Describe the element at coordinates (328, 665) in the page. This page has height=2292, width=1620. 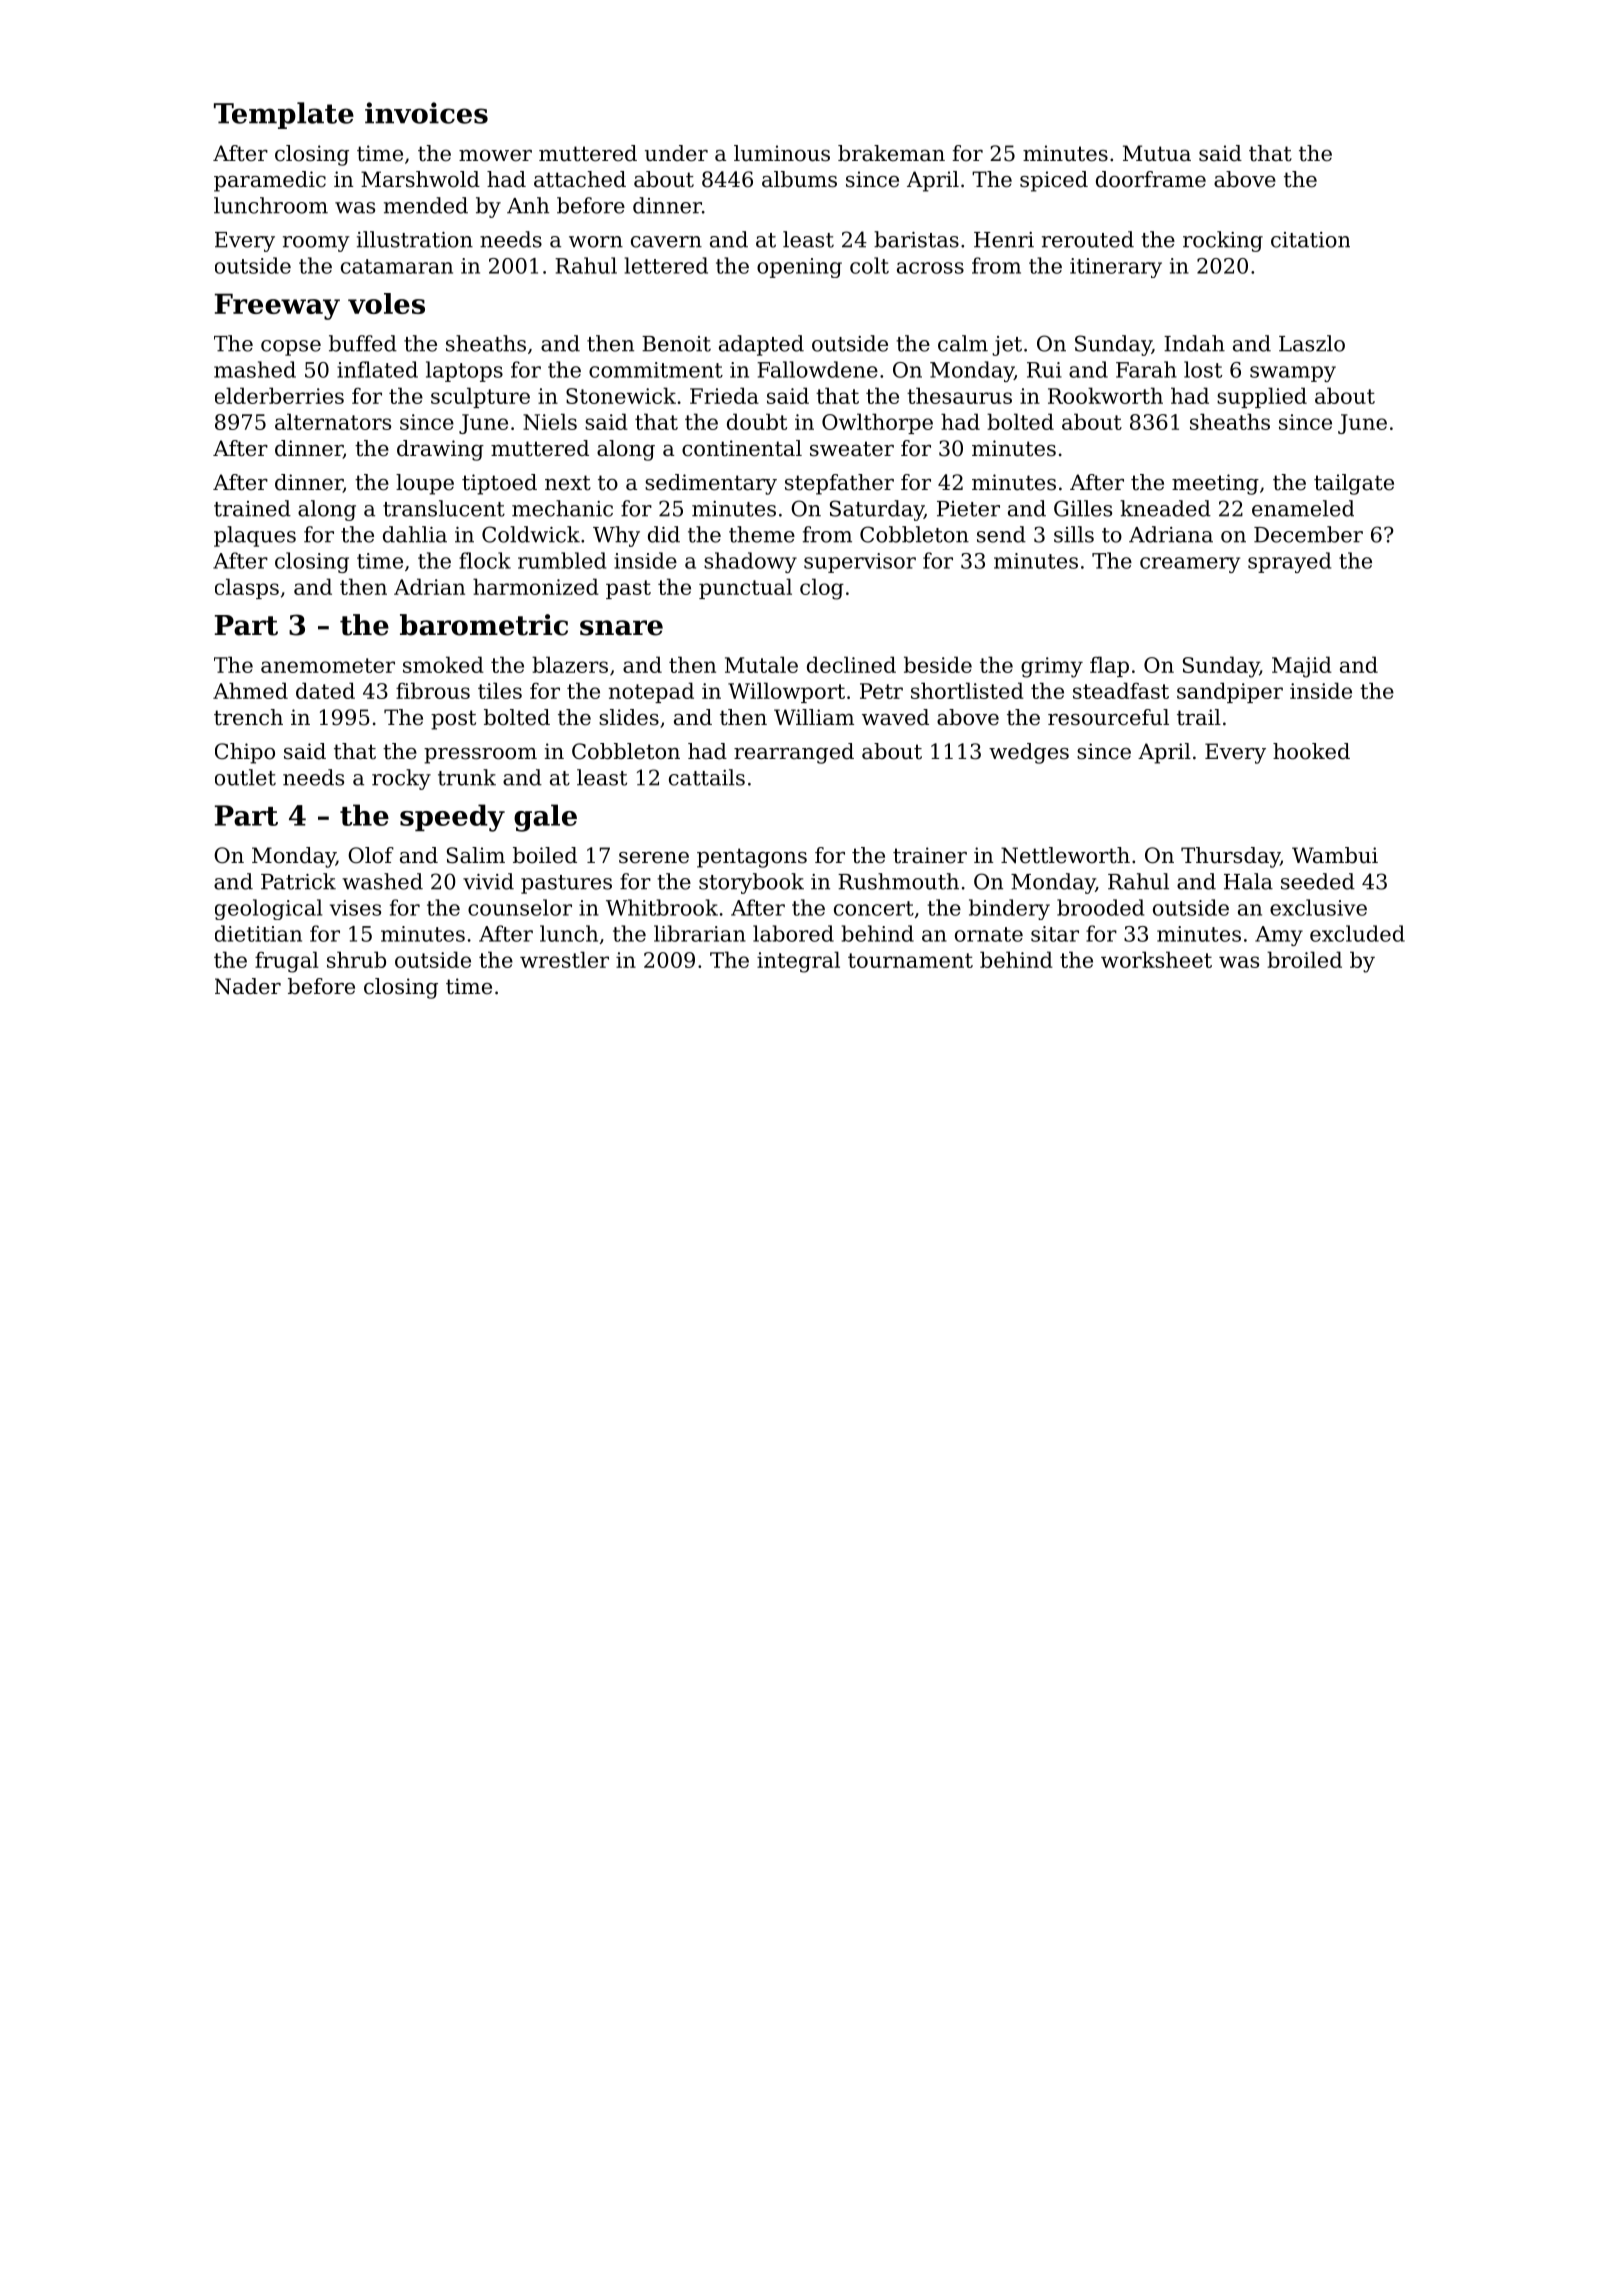
I see `anemometer` at that location.
